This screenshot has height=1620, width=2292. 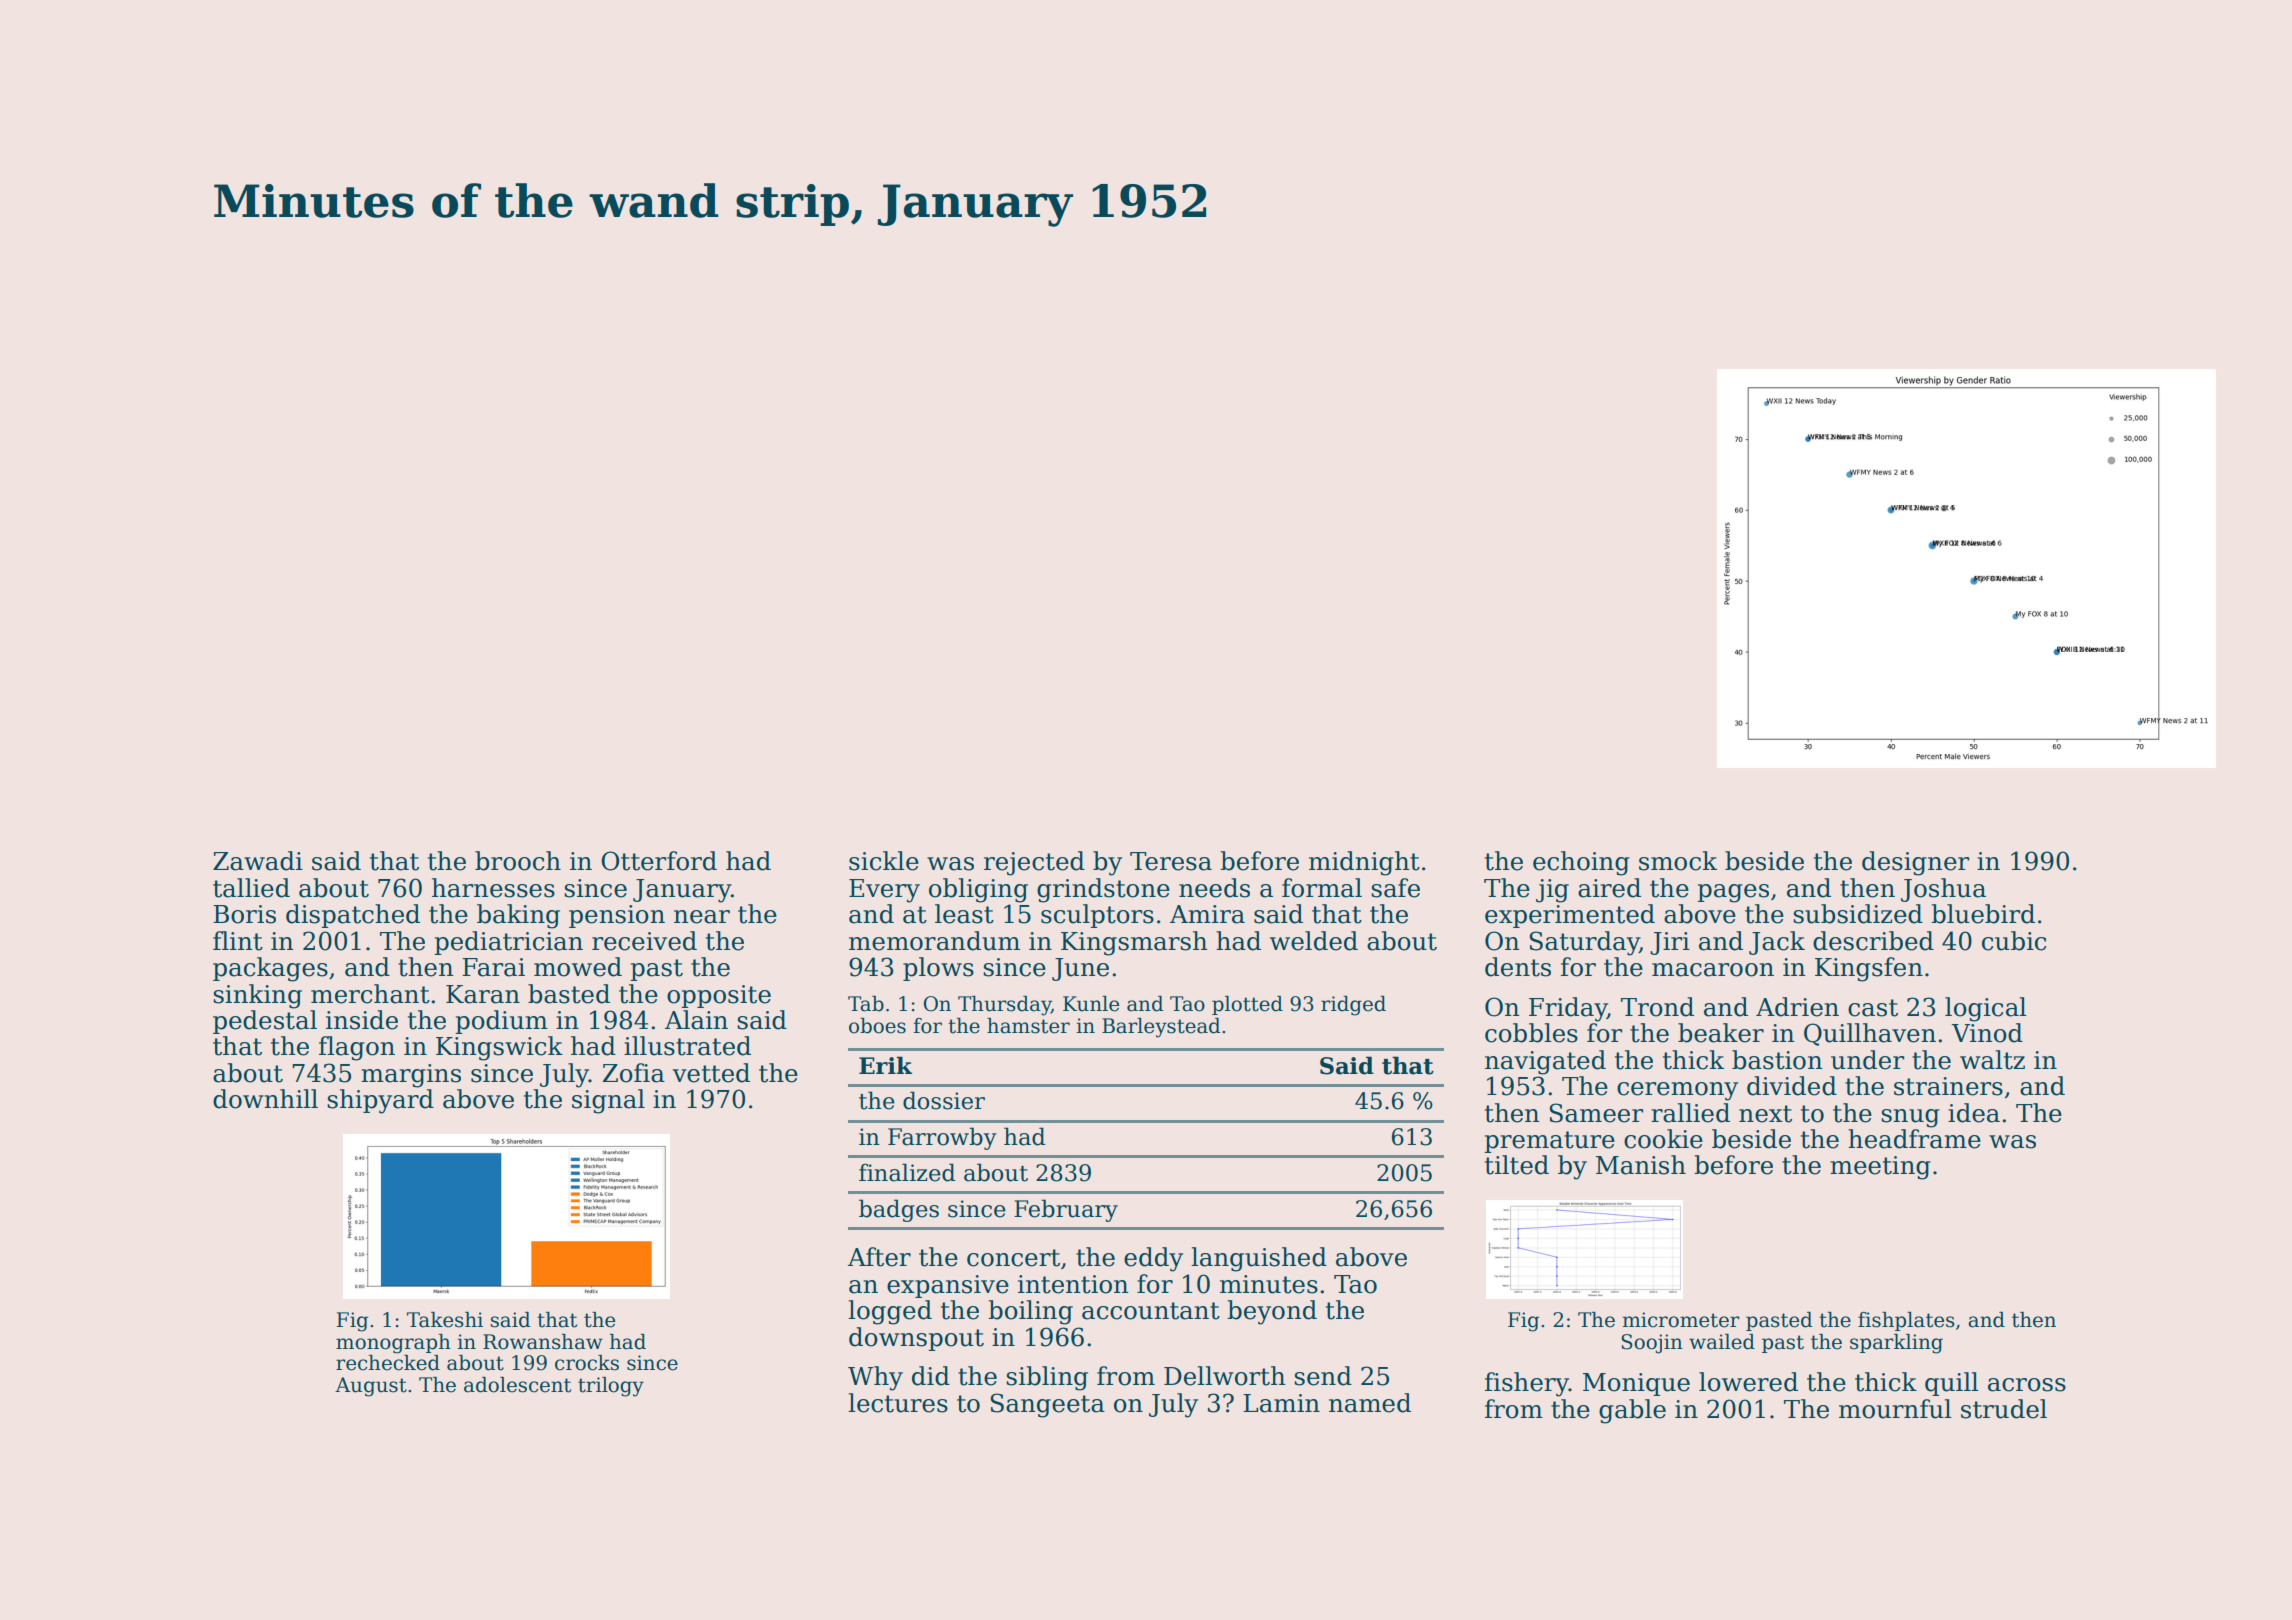 What do you see at coordinates (1028, 1026) in the screenshot?
I see `hamster` at bounding box center [1028, 1026].
